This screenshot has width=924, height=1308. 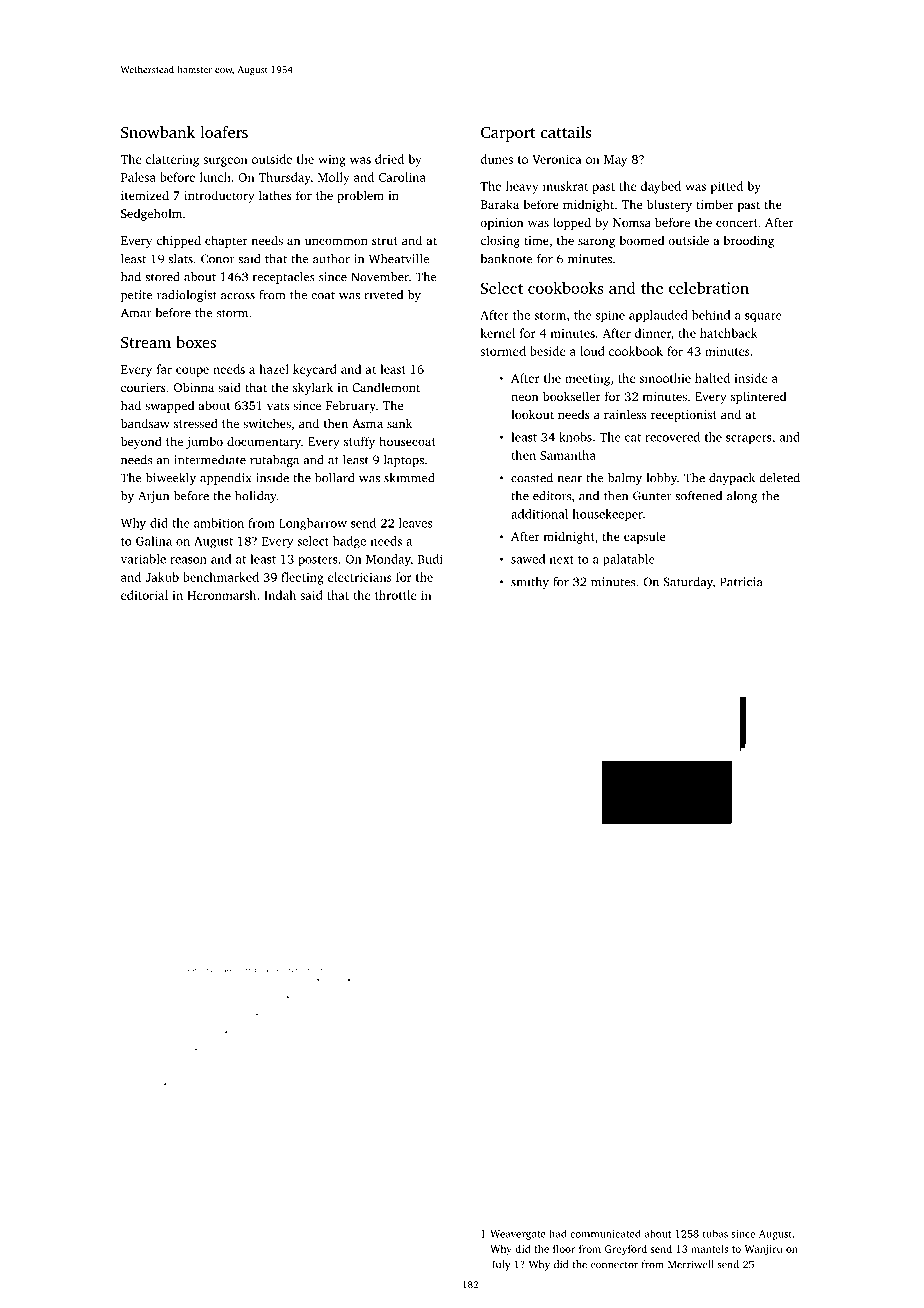 I want to click on Weavergate, so click(x=518, y=1235).
